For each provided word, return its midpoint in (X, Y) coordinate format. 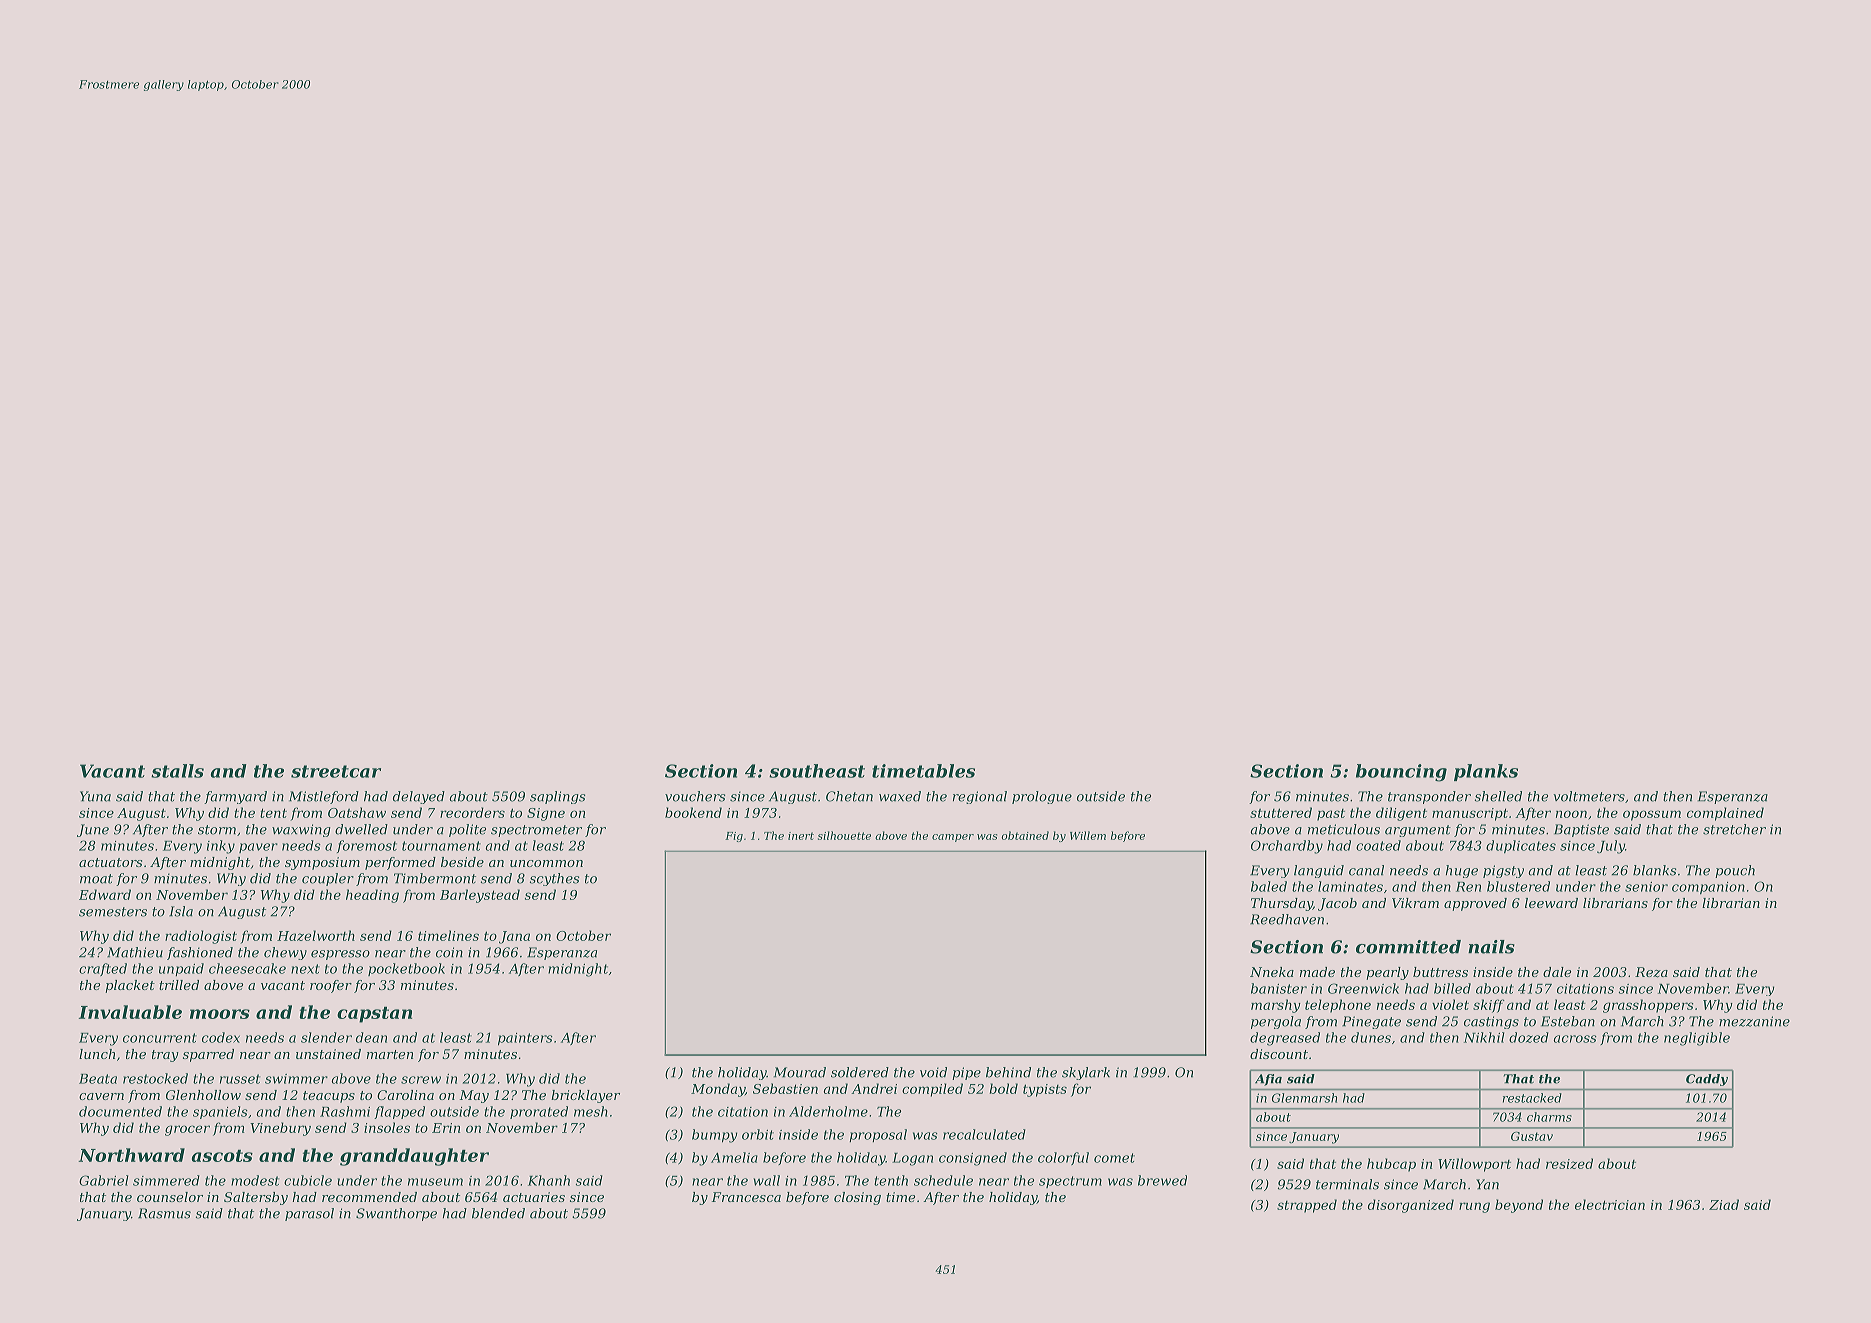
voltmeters (1589, 796)
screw (421, 1080)
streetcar (336, 771)
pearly (1387, 973)
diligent (1401, 814)
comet (1114, 1158)
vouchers (695, 796)
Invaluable (130, 1012)
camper (953, 838)
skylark (1086, 1073)
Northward (131, 1155)
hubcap (1391, 1165)
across (1575, 1039)
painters (525, 1039)
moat (96, 879)
